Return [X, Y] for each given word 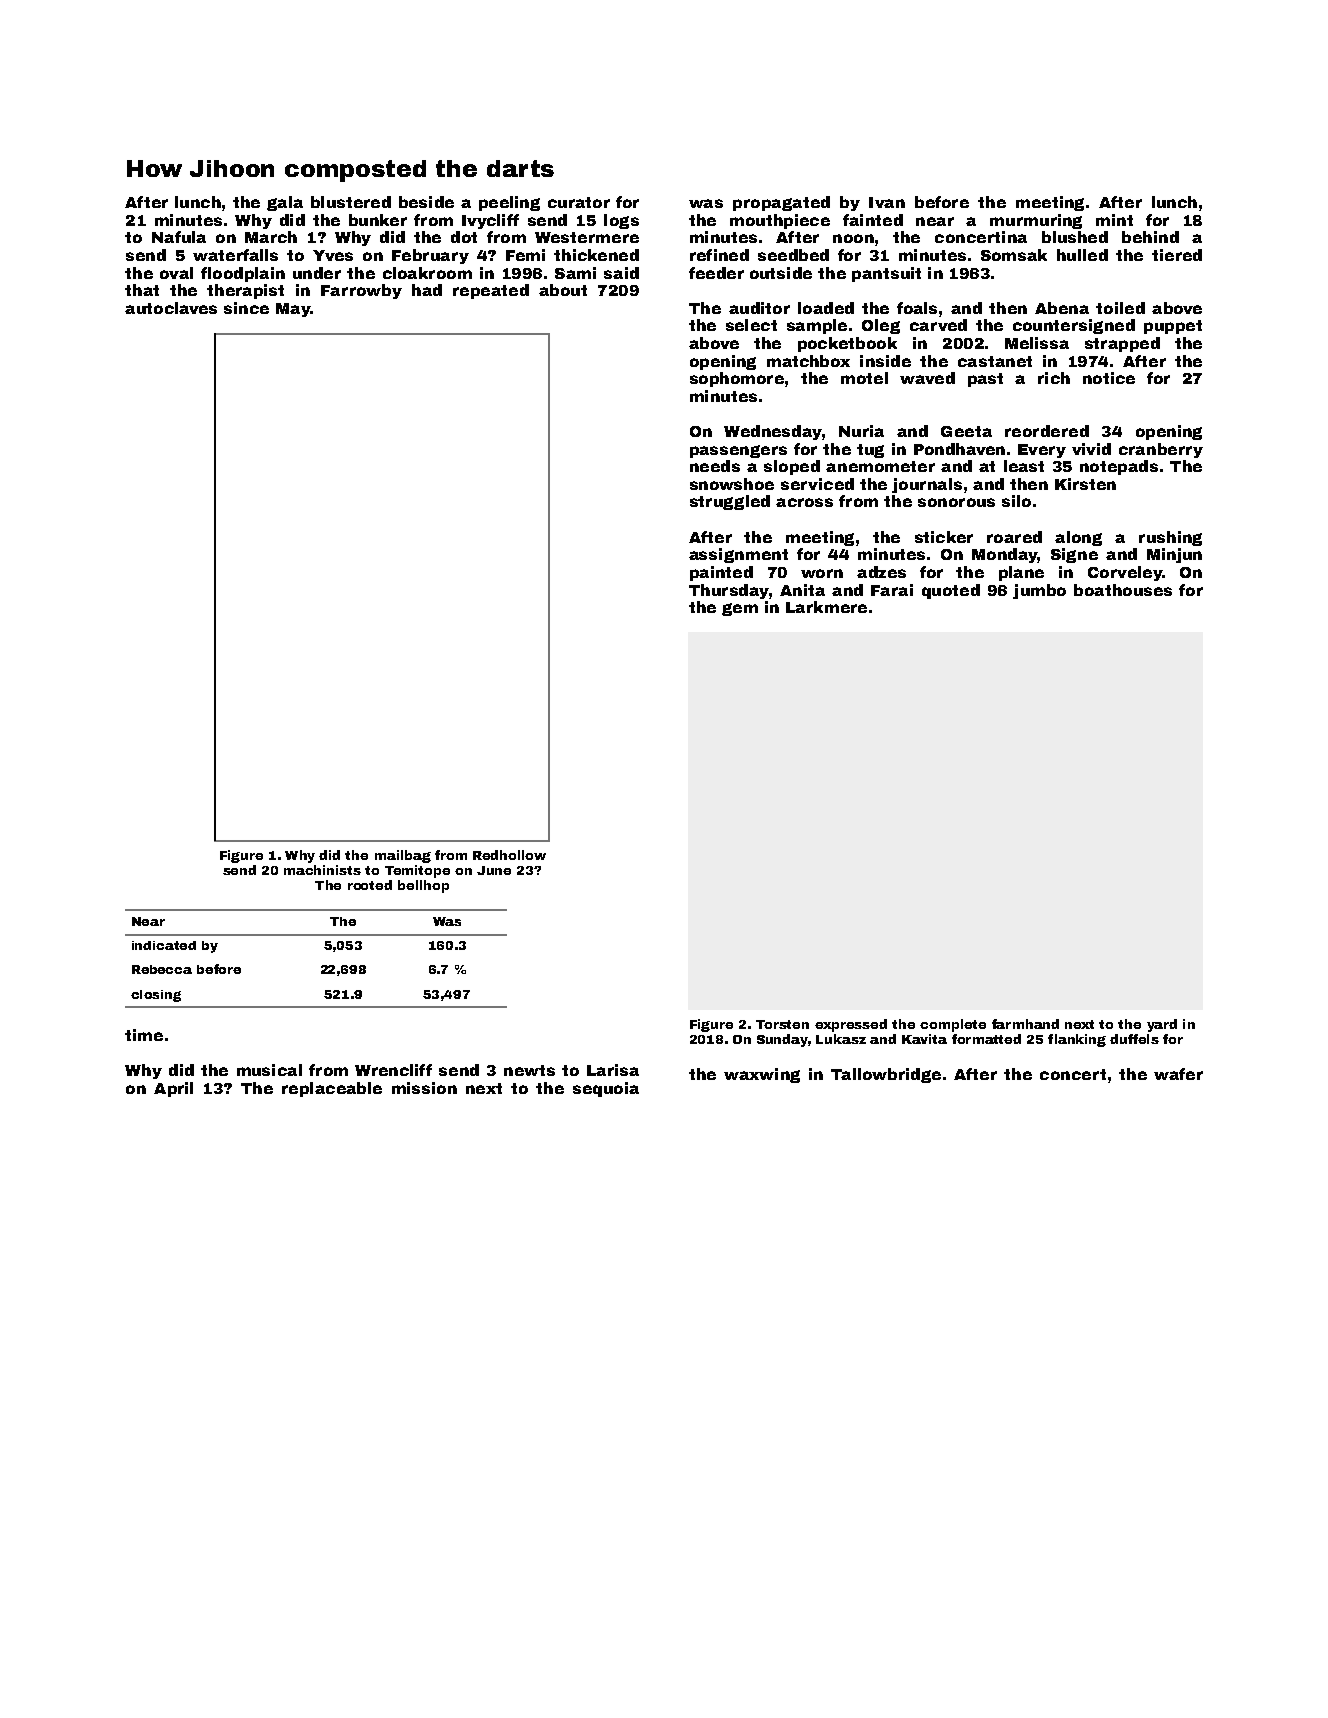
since [246, 308]
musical [269, 1070]
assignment [738, 555]
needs [715, 466]
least [1024, 466]
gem [740, 609]
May [293, 310]
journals [927, 485]
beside [426, 202]
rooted [370, 885]
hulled [1082, 255]
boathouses [1123, 590]
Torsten [782, 1024]
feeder [716, 273]
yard [1162, 1025]
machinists [322, 870]
